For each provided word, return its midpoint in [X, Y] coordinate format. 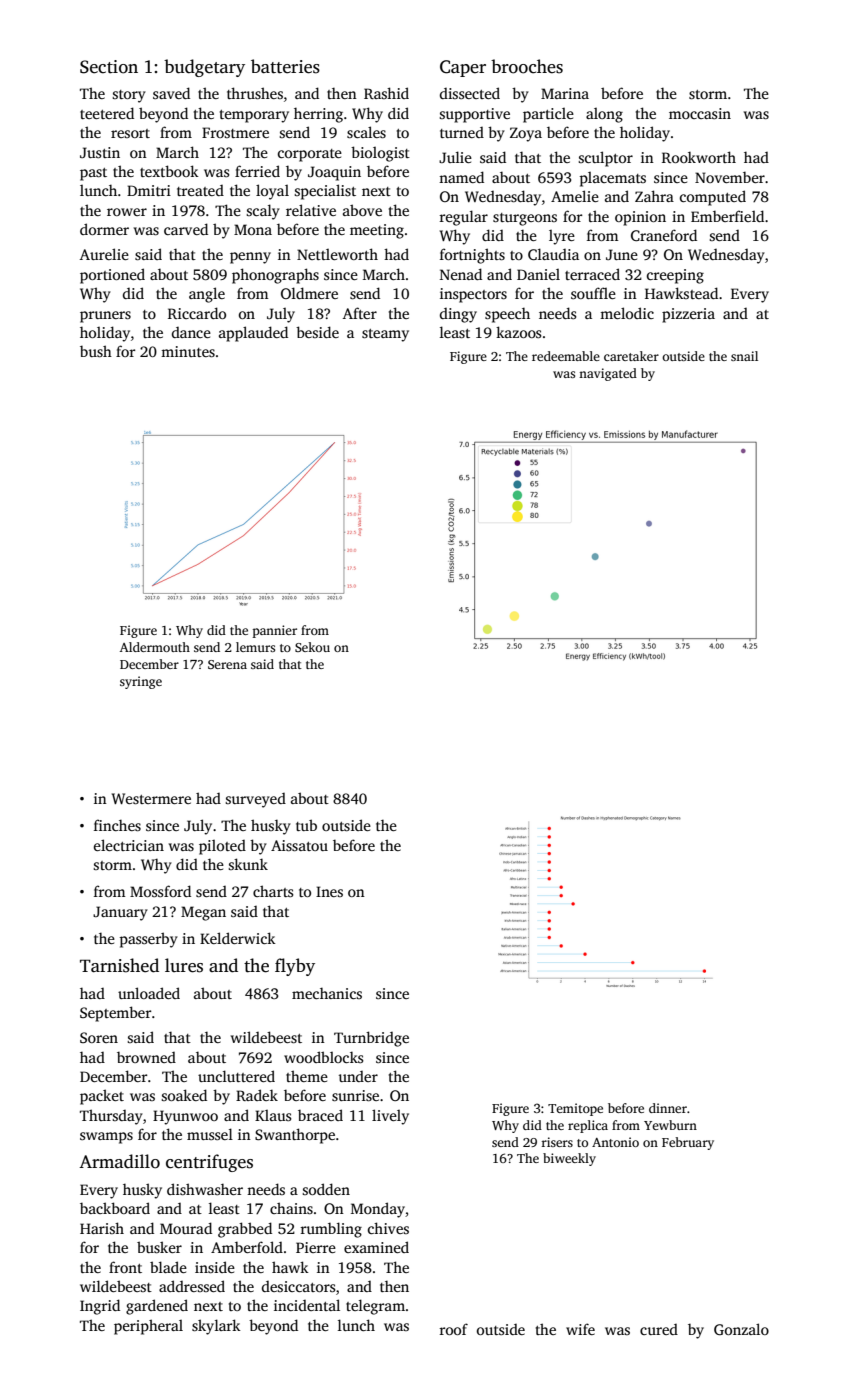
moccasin [700, 113]
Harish [102, 1228]
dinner [668, 1108]
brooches [527, 66]
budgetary [204, 68]
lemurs [255, 647]
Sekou [312, 647]
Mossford [160, 891]
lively [390, 1117]
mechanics [327, 993]
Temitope [575, 1109]
